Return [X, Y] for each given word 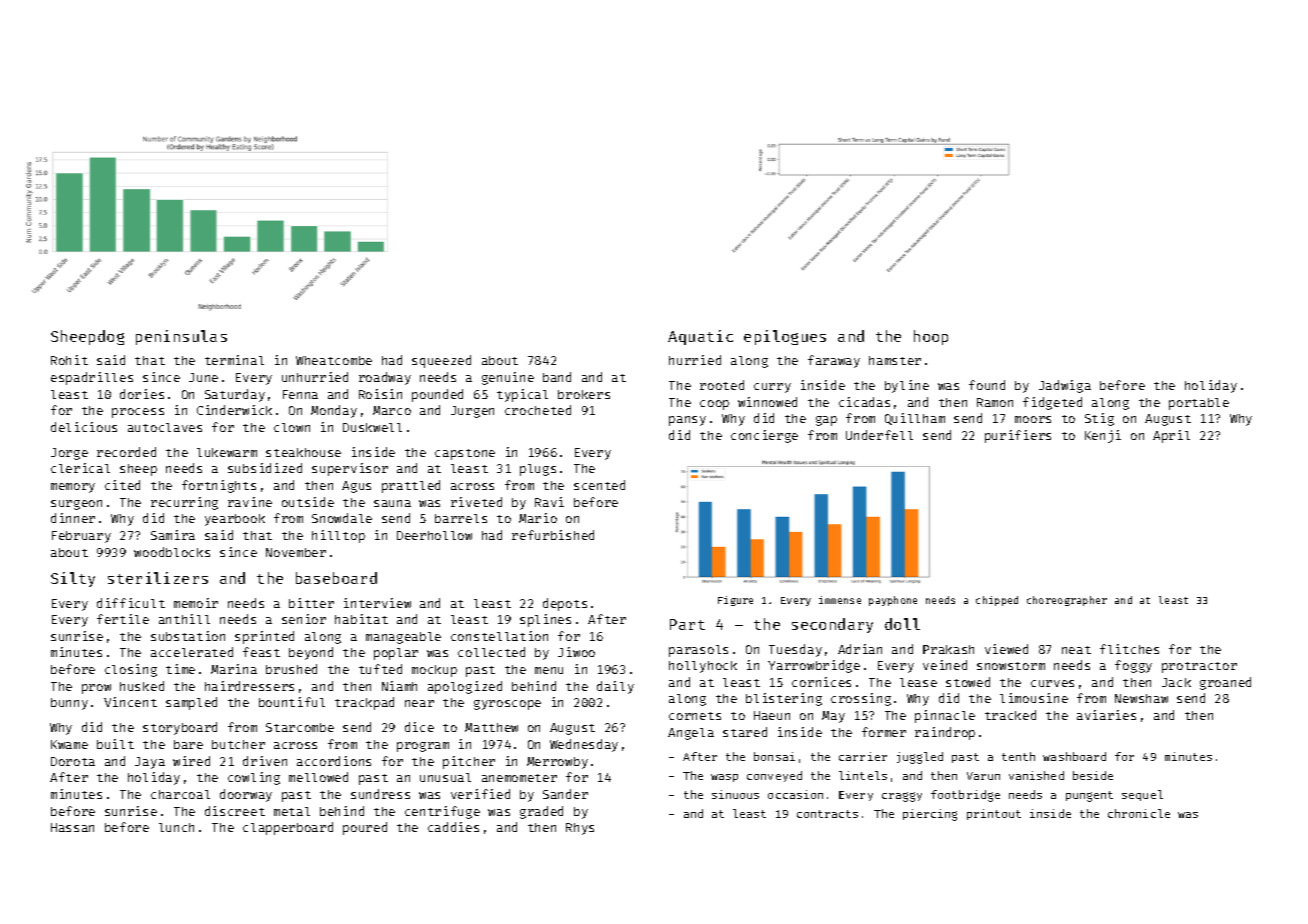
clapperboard [288, 828]
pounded [437, 395]
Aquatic [700, 337]
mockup [434, 671]
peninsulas [181, 337]
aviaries [1106, 715]
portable [1199, 404]
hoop [931, 337]
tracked [1010, 715]
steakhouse [303, 452]
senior [304, 619]
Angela [691, 734]
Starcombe [300, 727]
